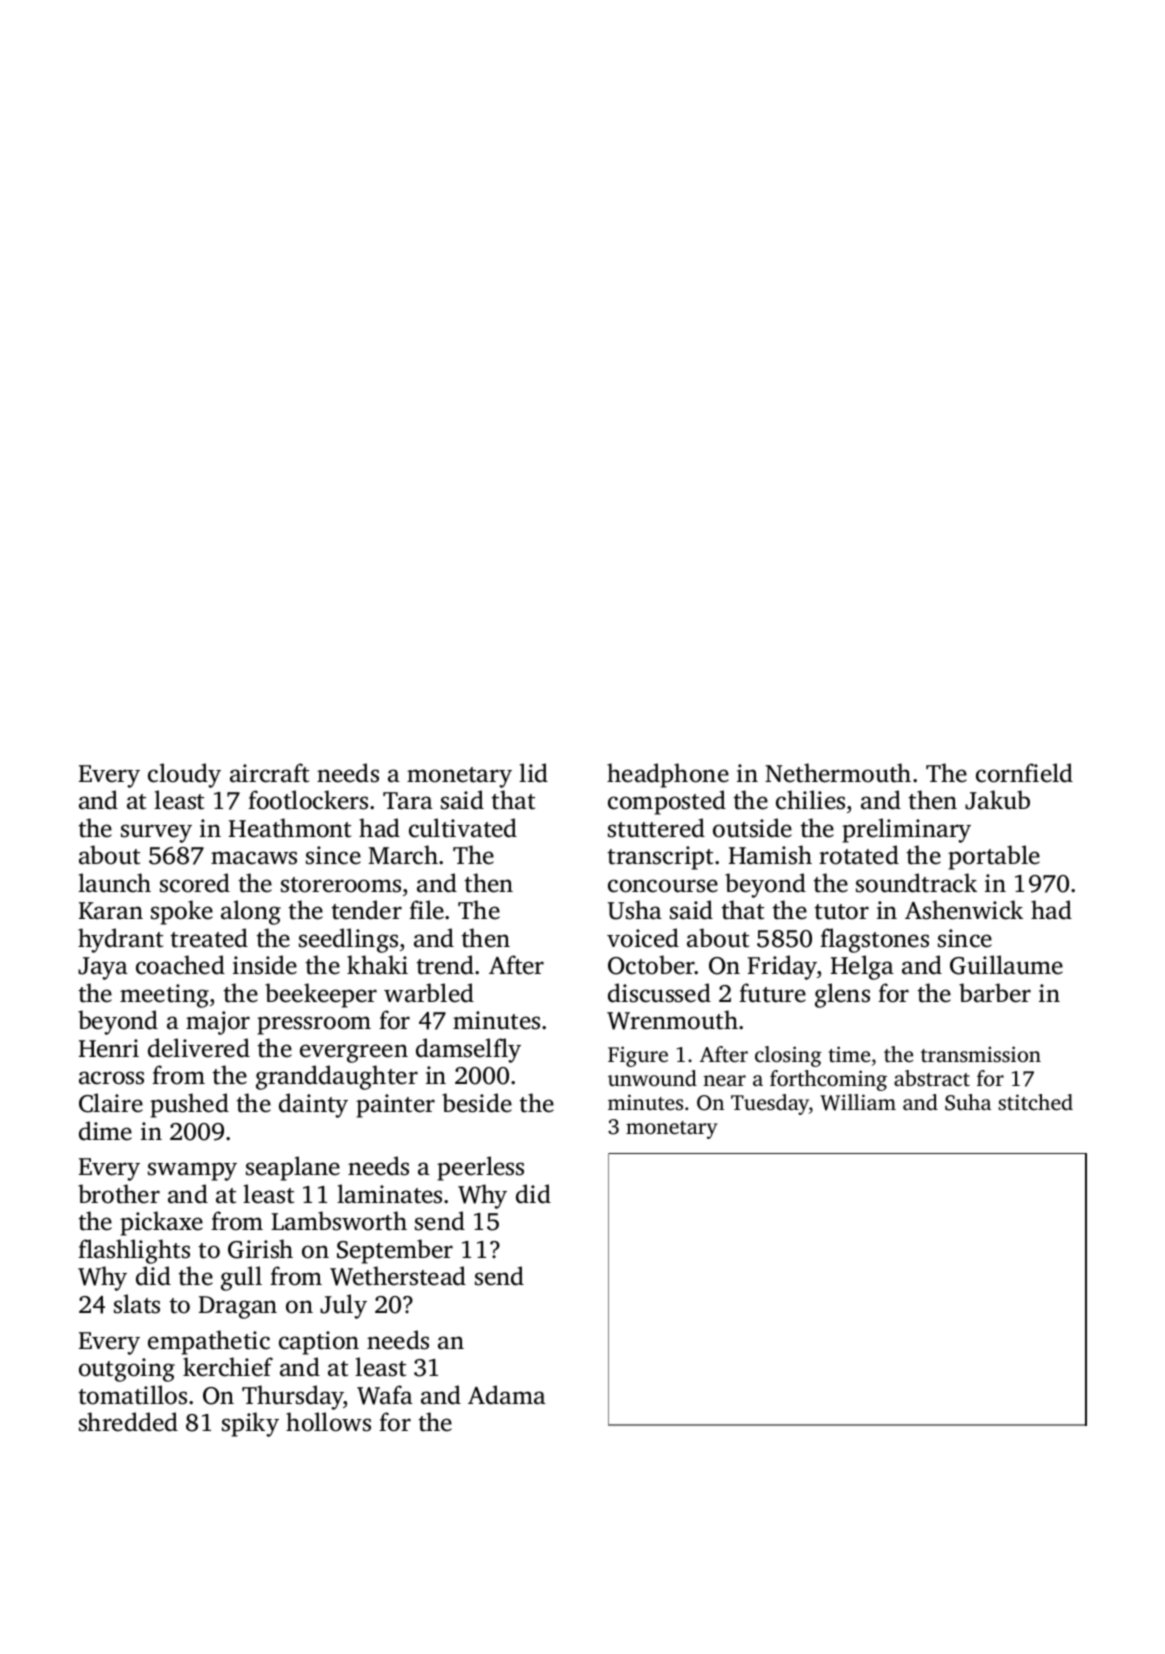  What do you see at coordinates (328, 1422) in the screenshot?
I see `hollows` at bounding box center [328, 1422].
